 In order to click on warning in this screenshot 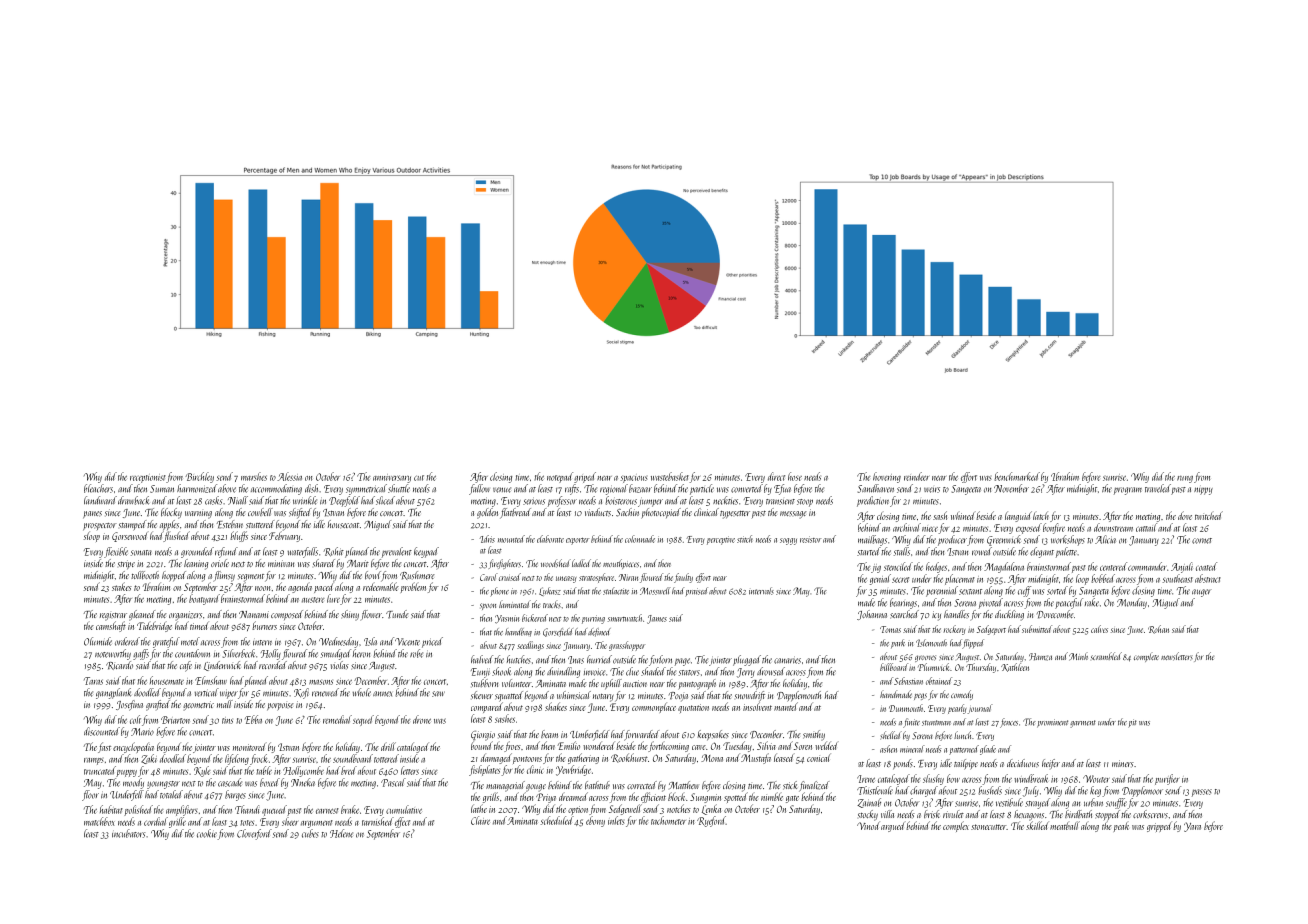, I will do `click(198, 515)`.
